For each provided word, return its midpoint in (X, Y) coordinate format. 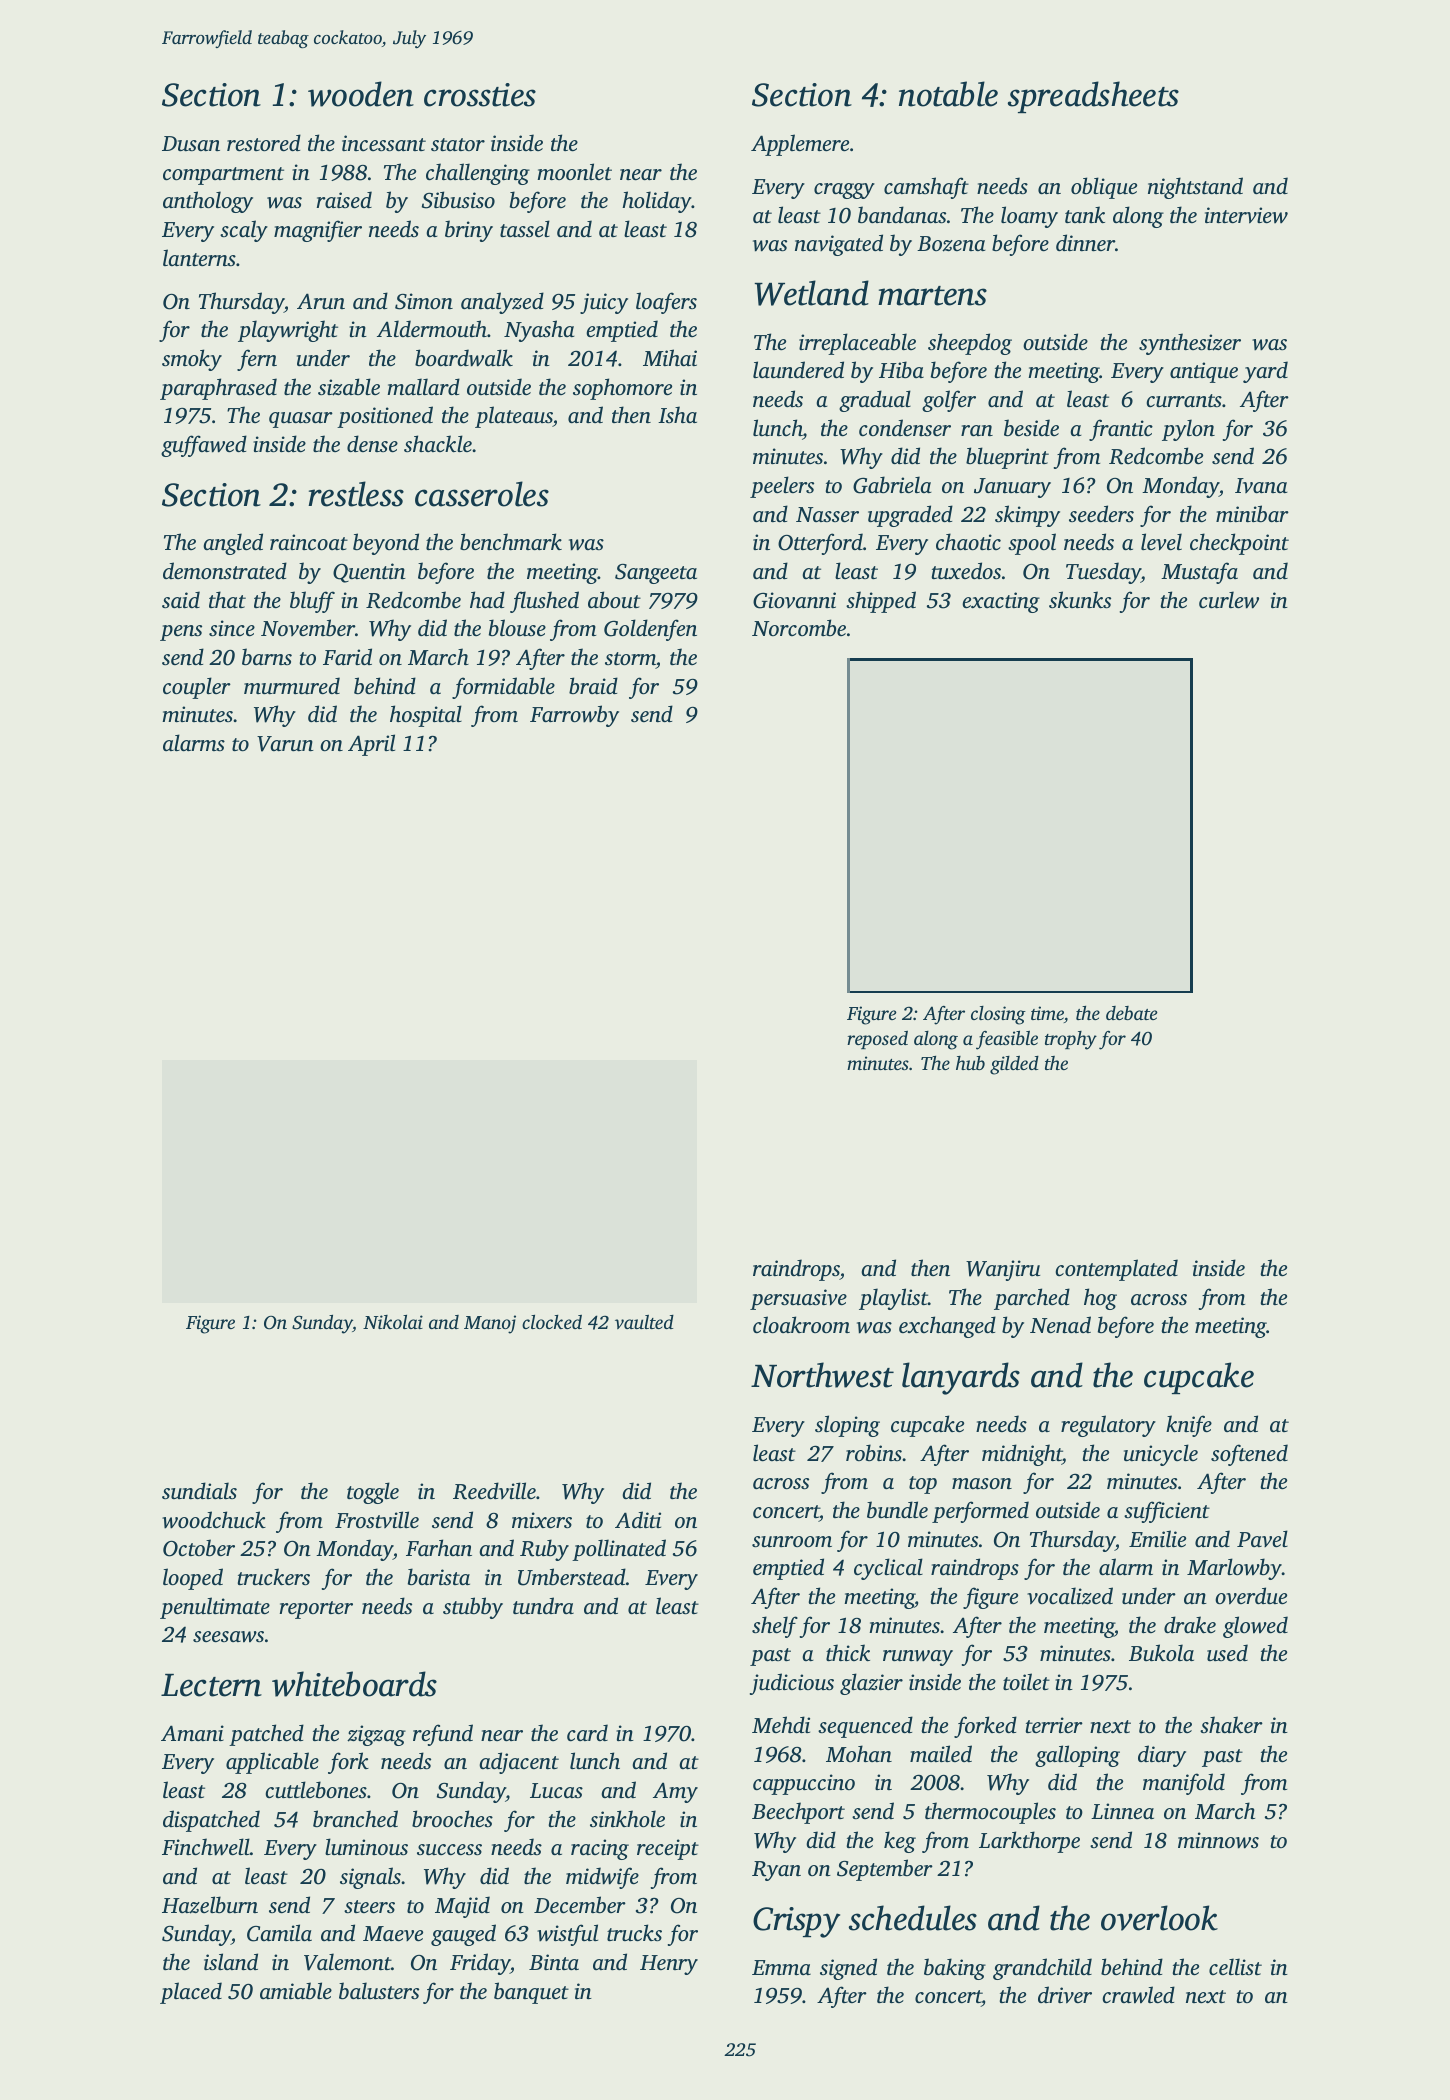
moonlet (574, 171)
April (371, 745)
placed (191, 1993)
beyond (386, 544)
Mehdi (781, 1724)
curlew (1229, 600)
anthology (208, 202)
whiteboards (354, 1684)
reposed (877, 1040)
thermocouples (990, 1813)
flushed (544, 602)
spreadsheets (1093, 97)
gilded (1014, 1065)
